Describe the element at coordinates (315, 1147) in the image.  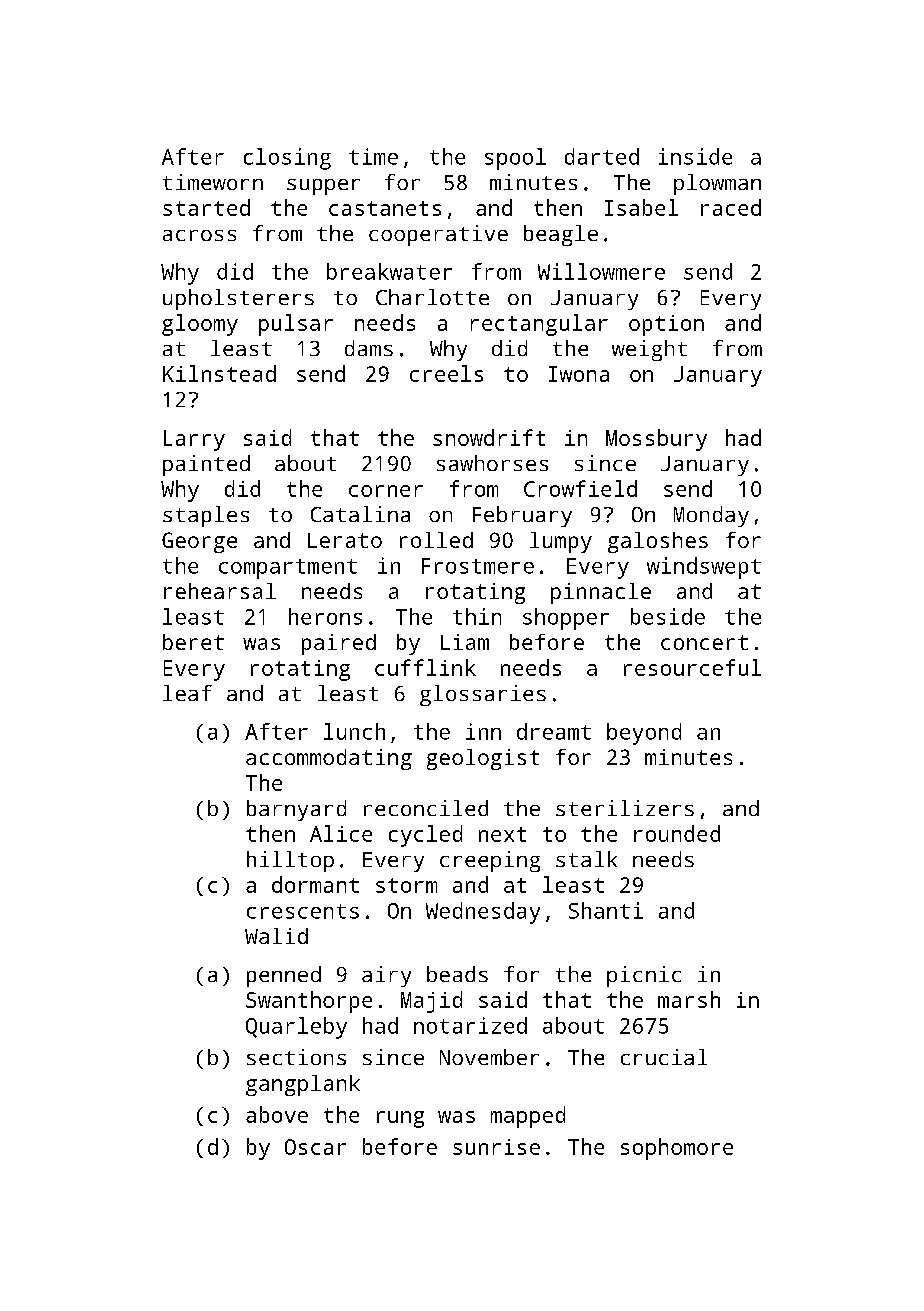
I see `Oscar` at that location.
